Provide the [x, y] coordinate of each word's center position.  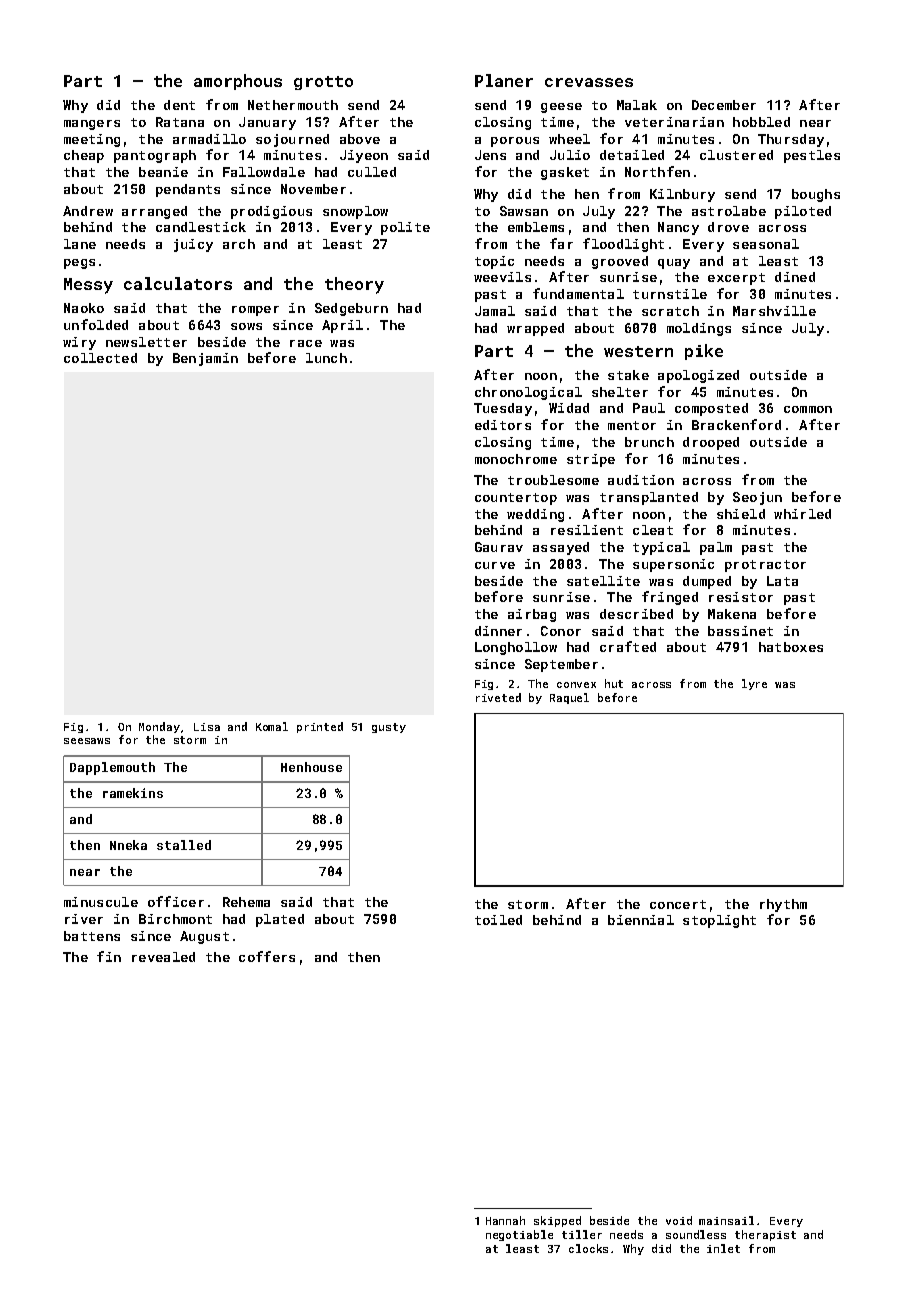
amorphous [238, 82]
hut [614, 683]
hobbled [761, 122]
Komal [272, 726]
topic [494, 262]
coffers [267, 956]
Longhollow [516, 648]
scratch [670, 311]
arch [239, 244]
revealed [163, 957]
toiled [498, 920]
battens [92, 936]
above [360, 139]
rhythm [783, 905]
